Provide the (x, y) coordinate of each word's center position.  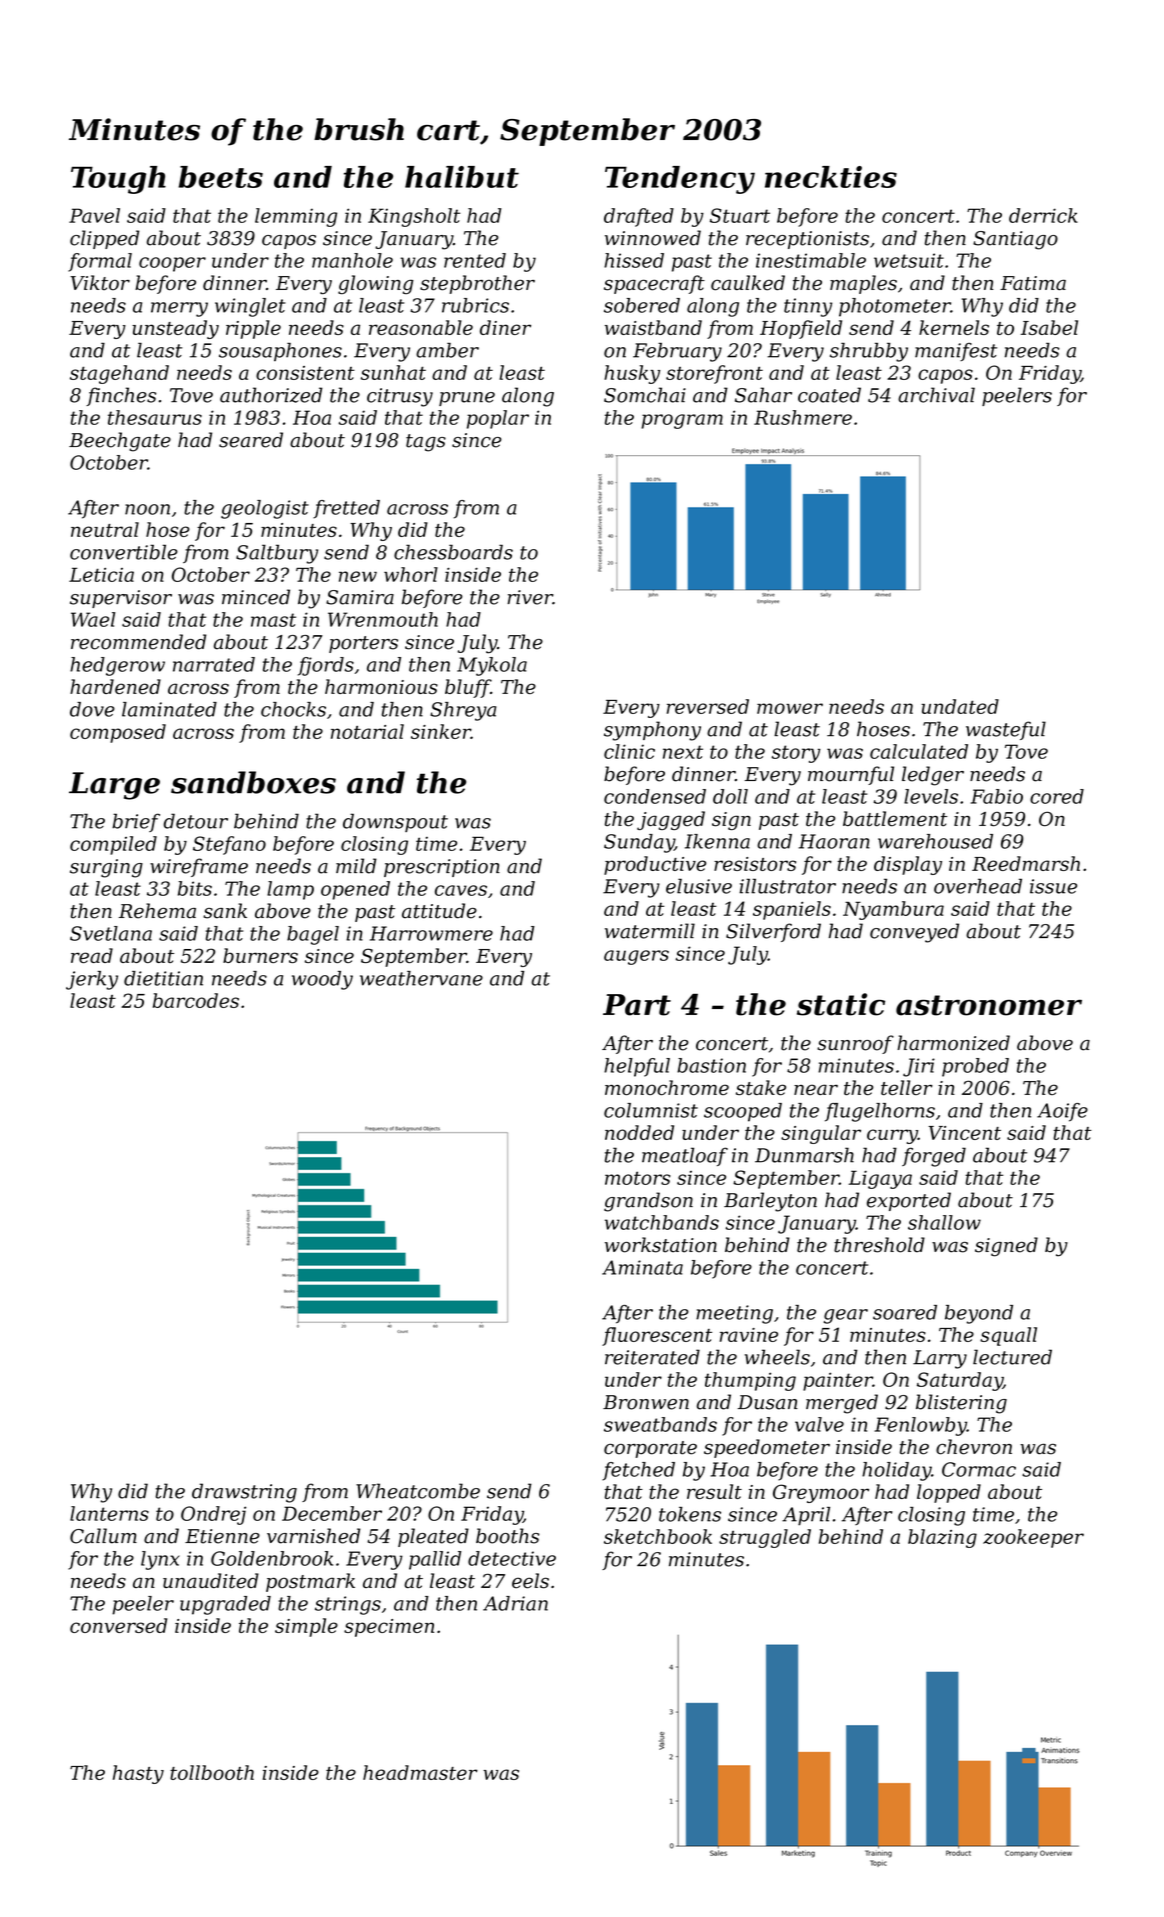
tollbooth (212, 1772)
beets (221, 177)
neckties (831, 177)
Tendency (680, 180)
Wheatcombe (418, 1491)
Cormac (979, 1469)
